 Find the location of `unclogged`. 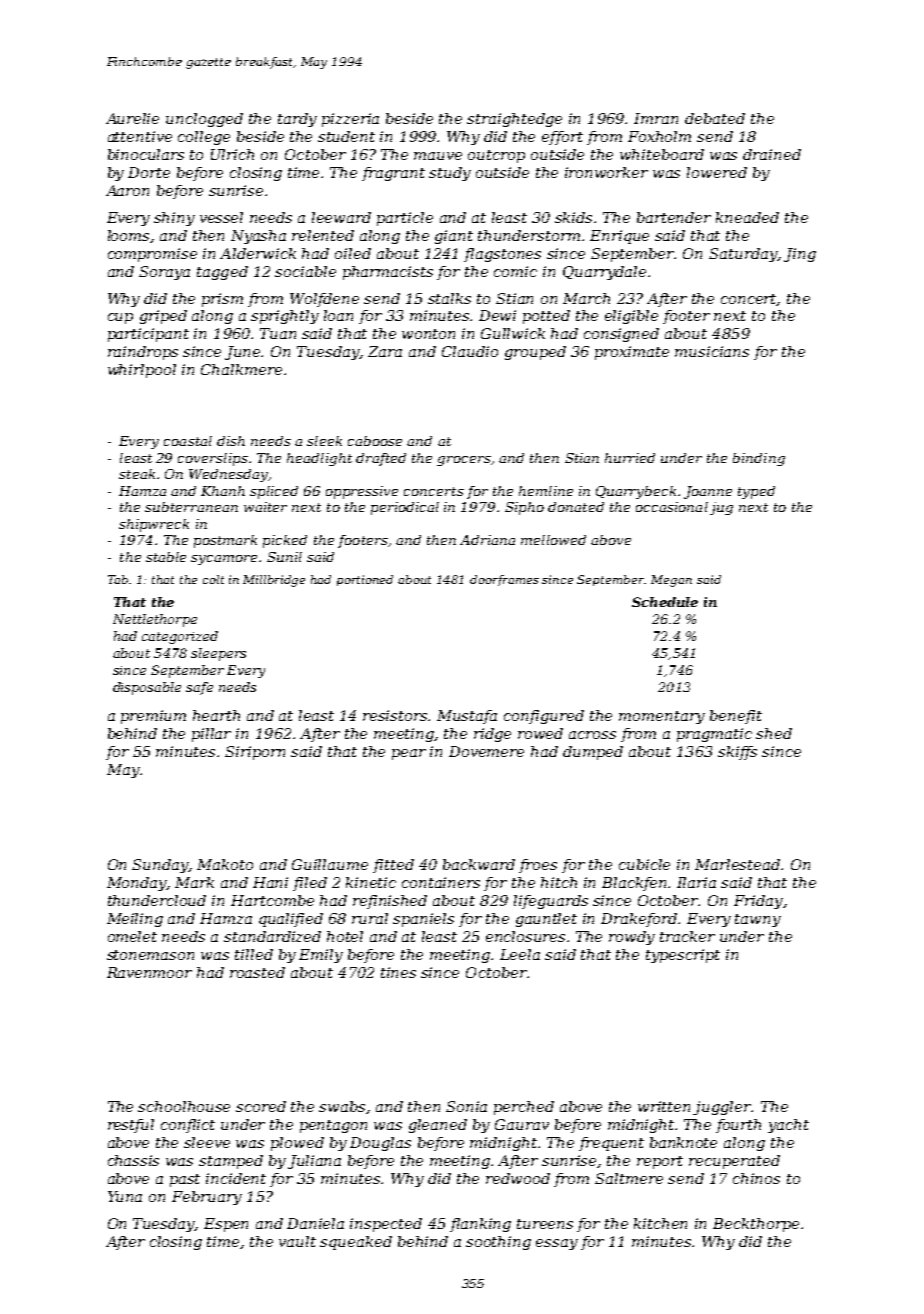

unclogged is located at coordinates (204, 120).
